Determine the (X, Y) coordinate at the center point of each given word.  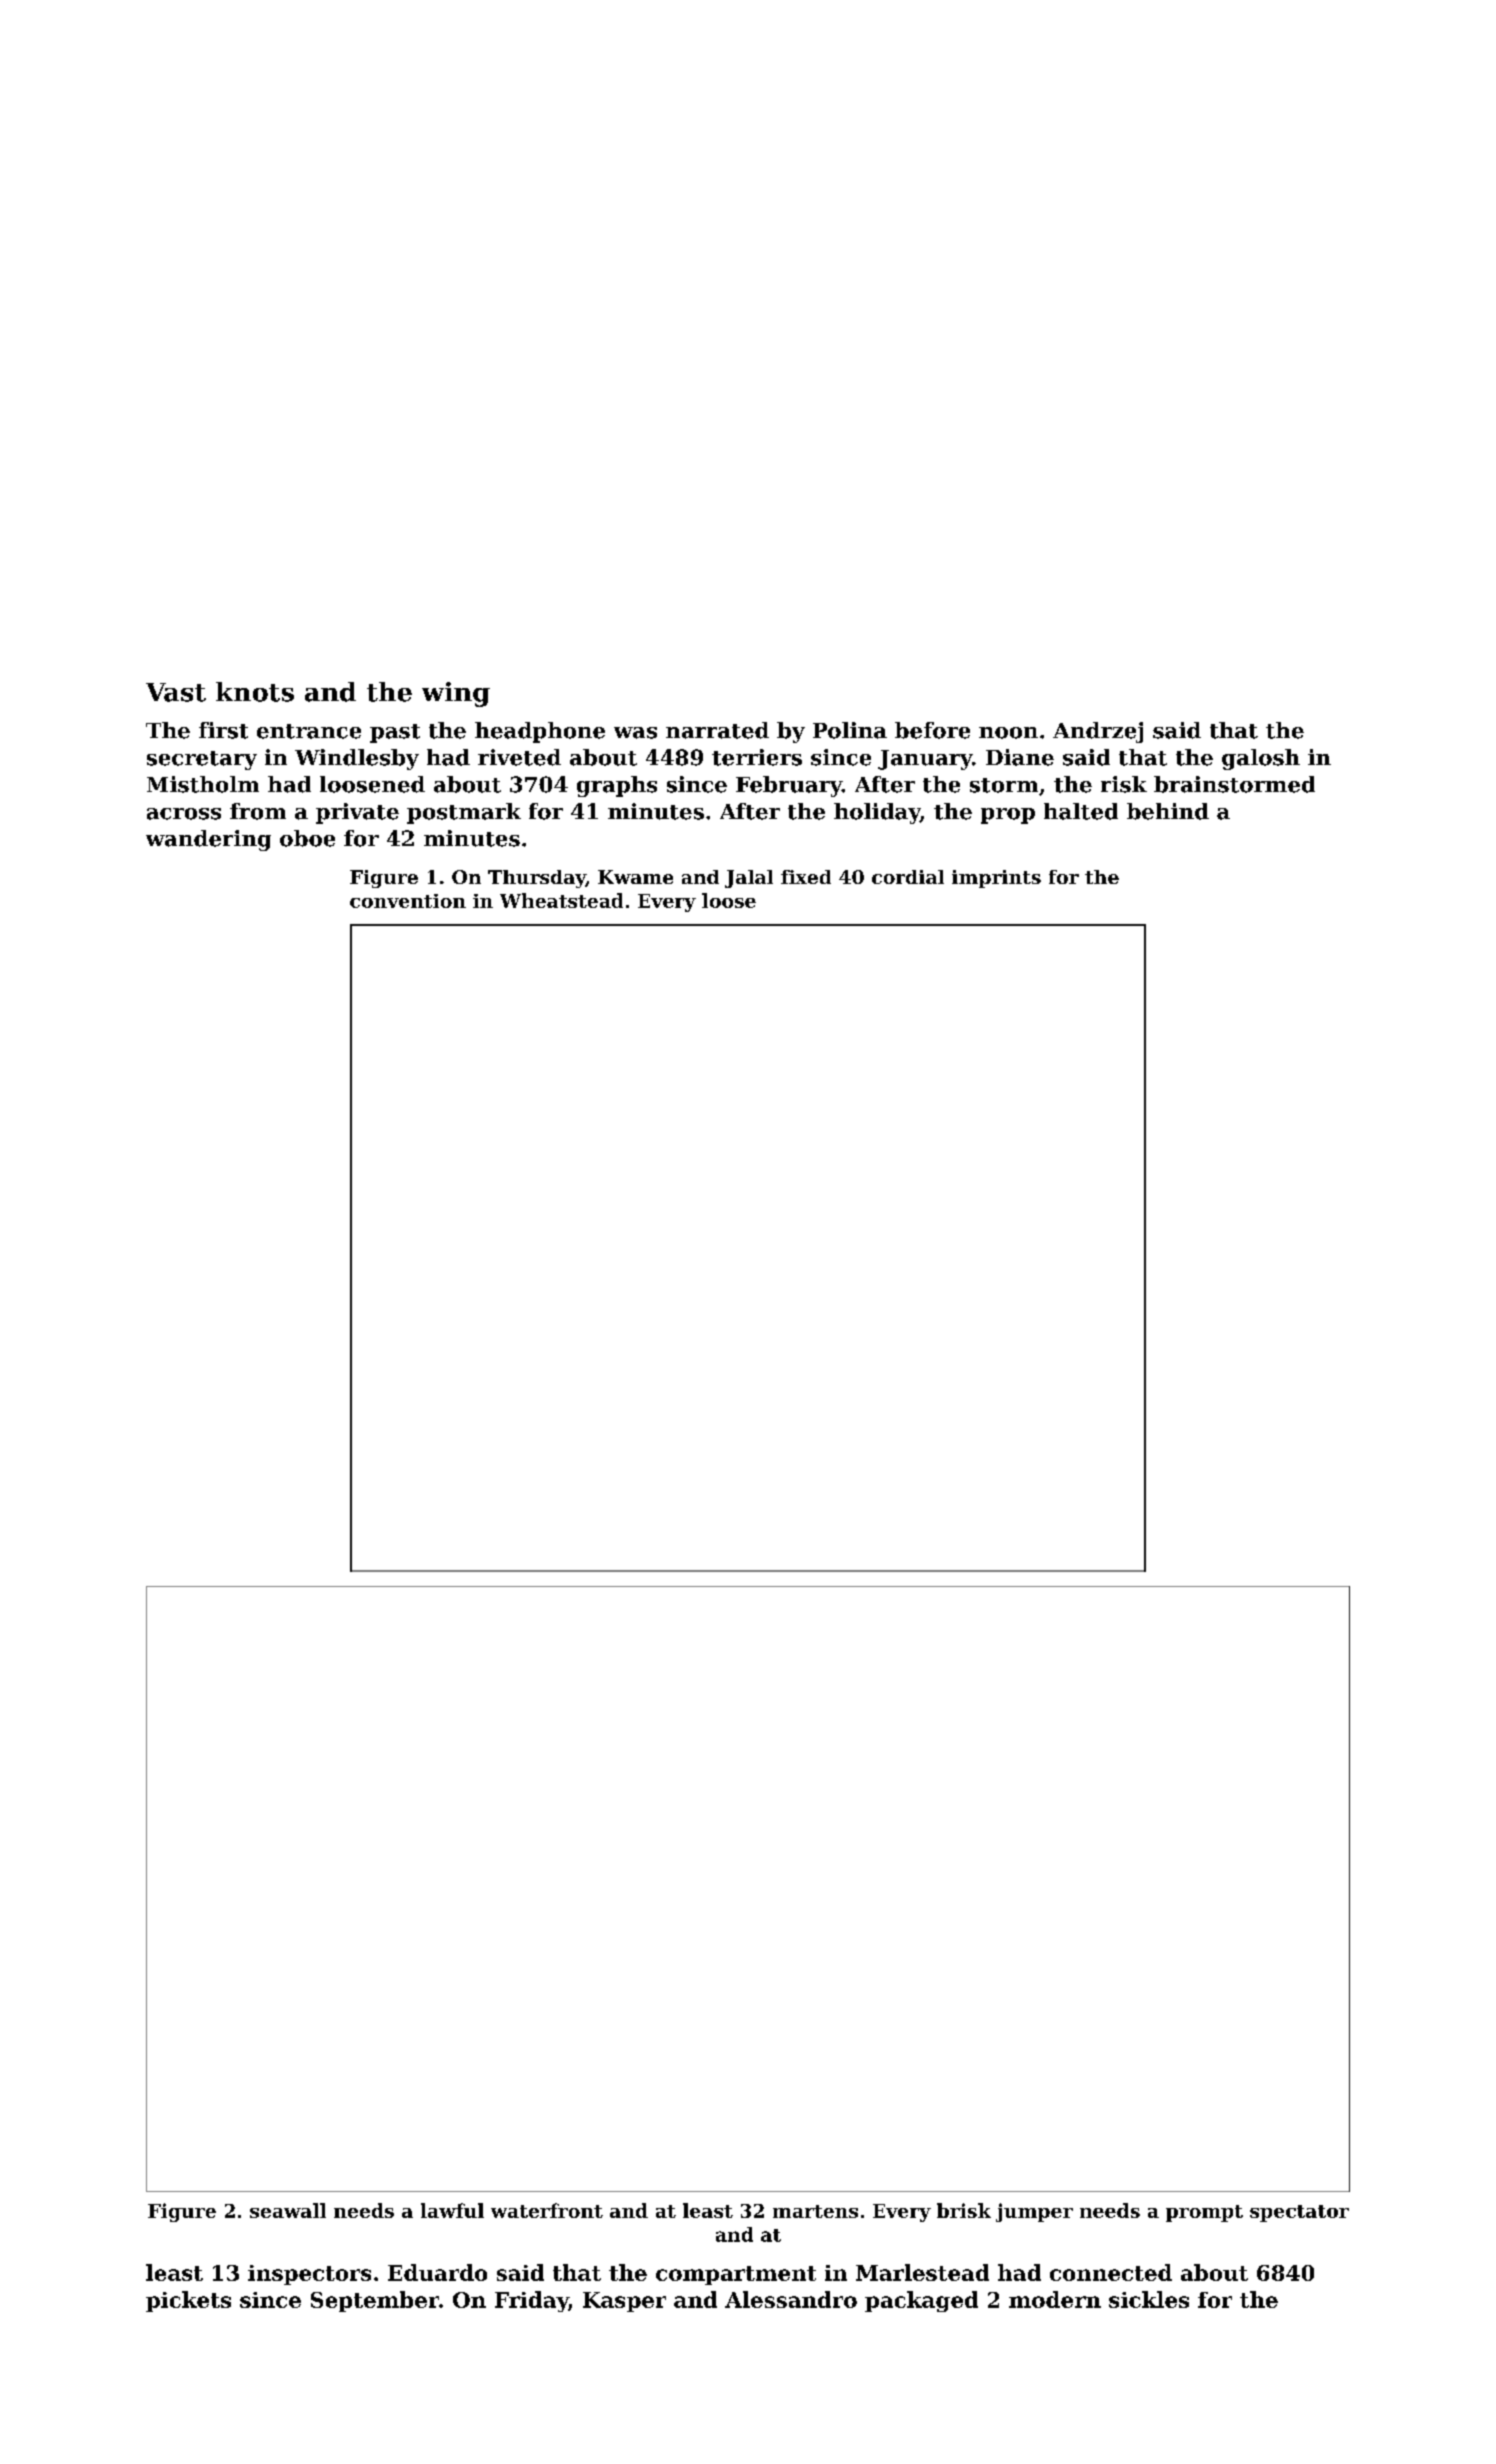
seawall (288, 2210)
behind (1168, 811)
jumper (1034, 2212)
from (258, 811)
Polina (850, 730)
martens (815, 2211)
